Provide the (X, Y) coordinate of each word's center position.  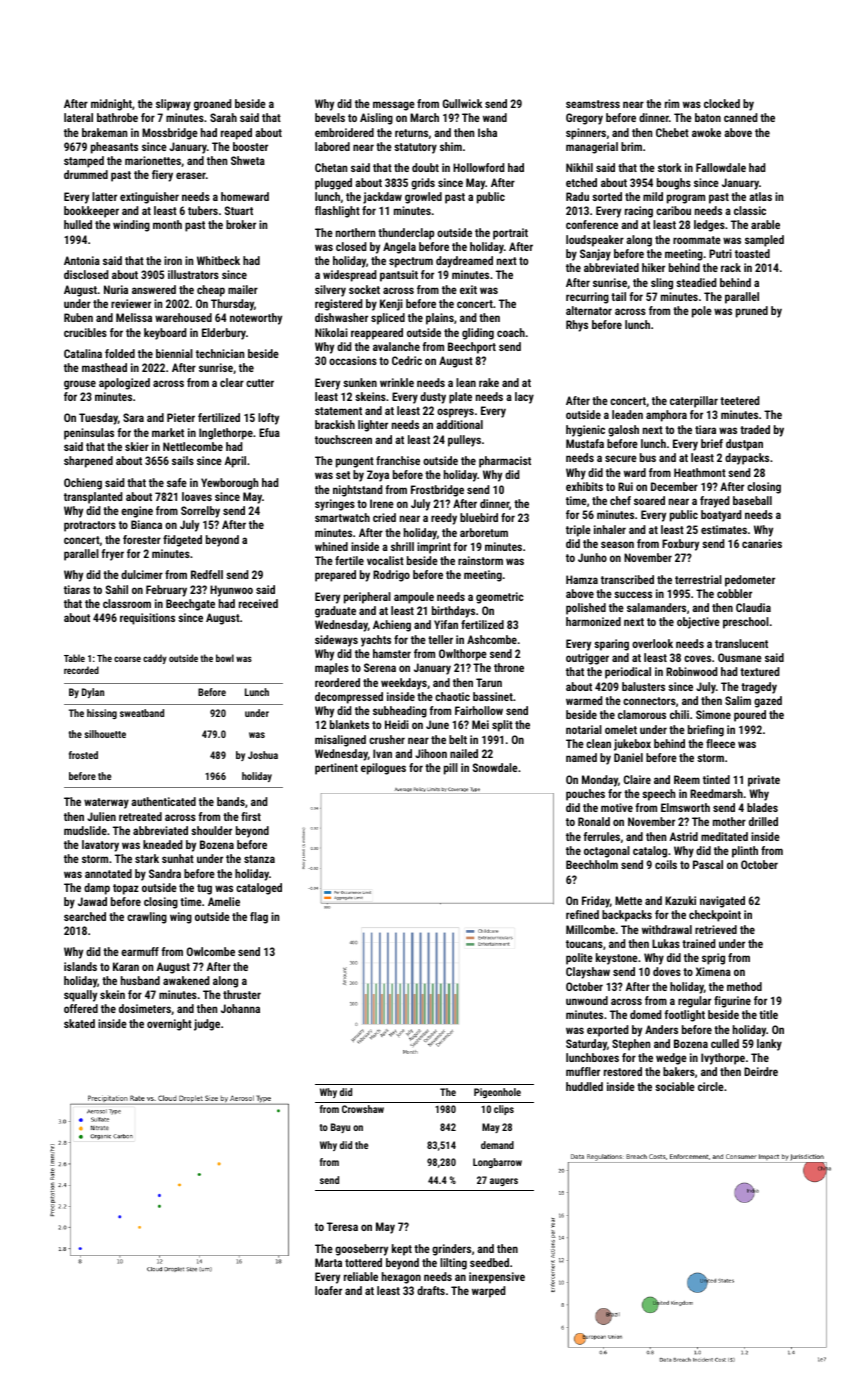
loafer (328, 1290)
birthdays (453, 612)
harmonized (593, 621)
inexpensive (497, 1278)
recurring (587, 298)
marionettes (153, 160)
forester (142, 539)
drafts (431, 1290)
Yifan (446, 624)
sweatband (142, 713)
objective (698, 623)
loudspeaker (595, 241)
